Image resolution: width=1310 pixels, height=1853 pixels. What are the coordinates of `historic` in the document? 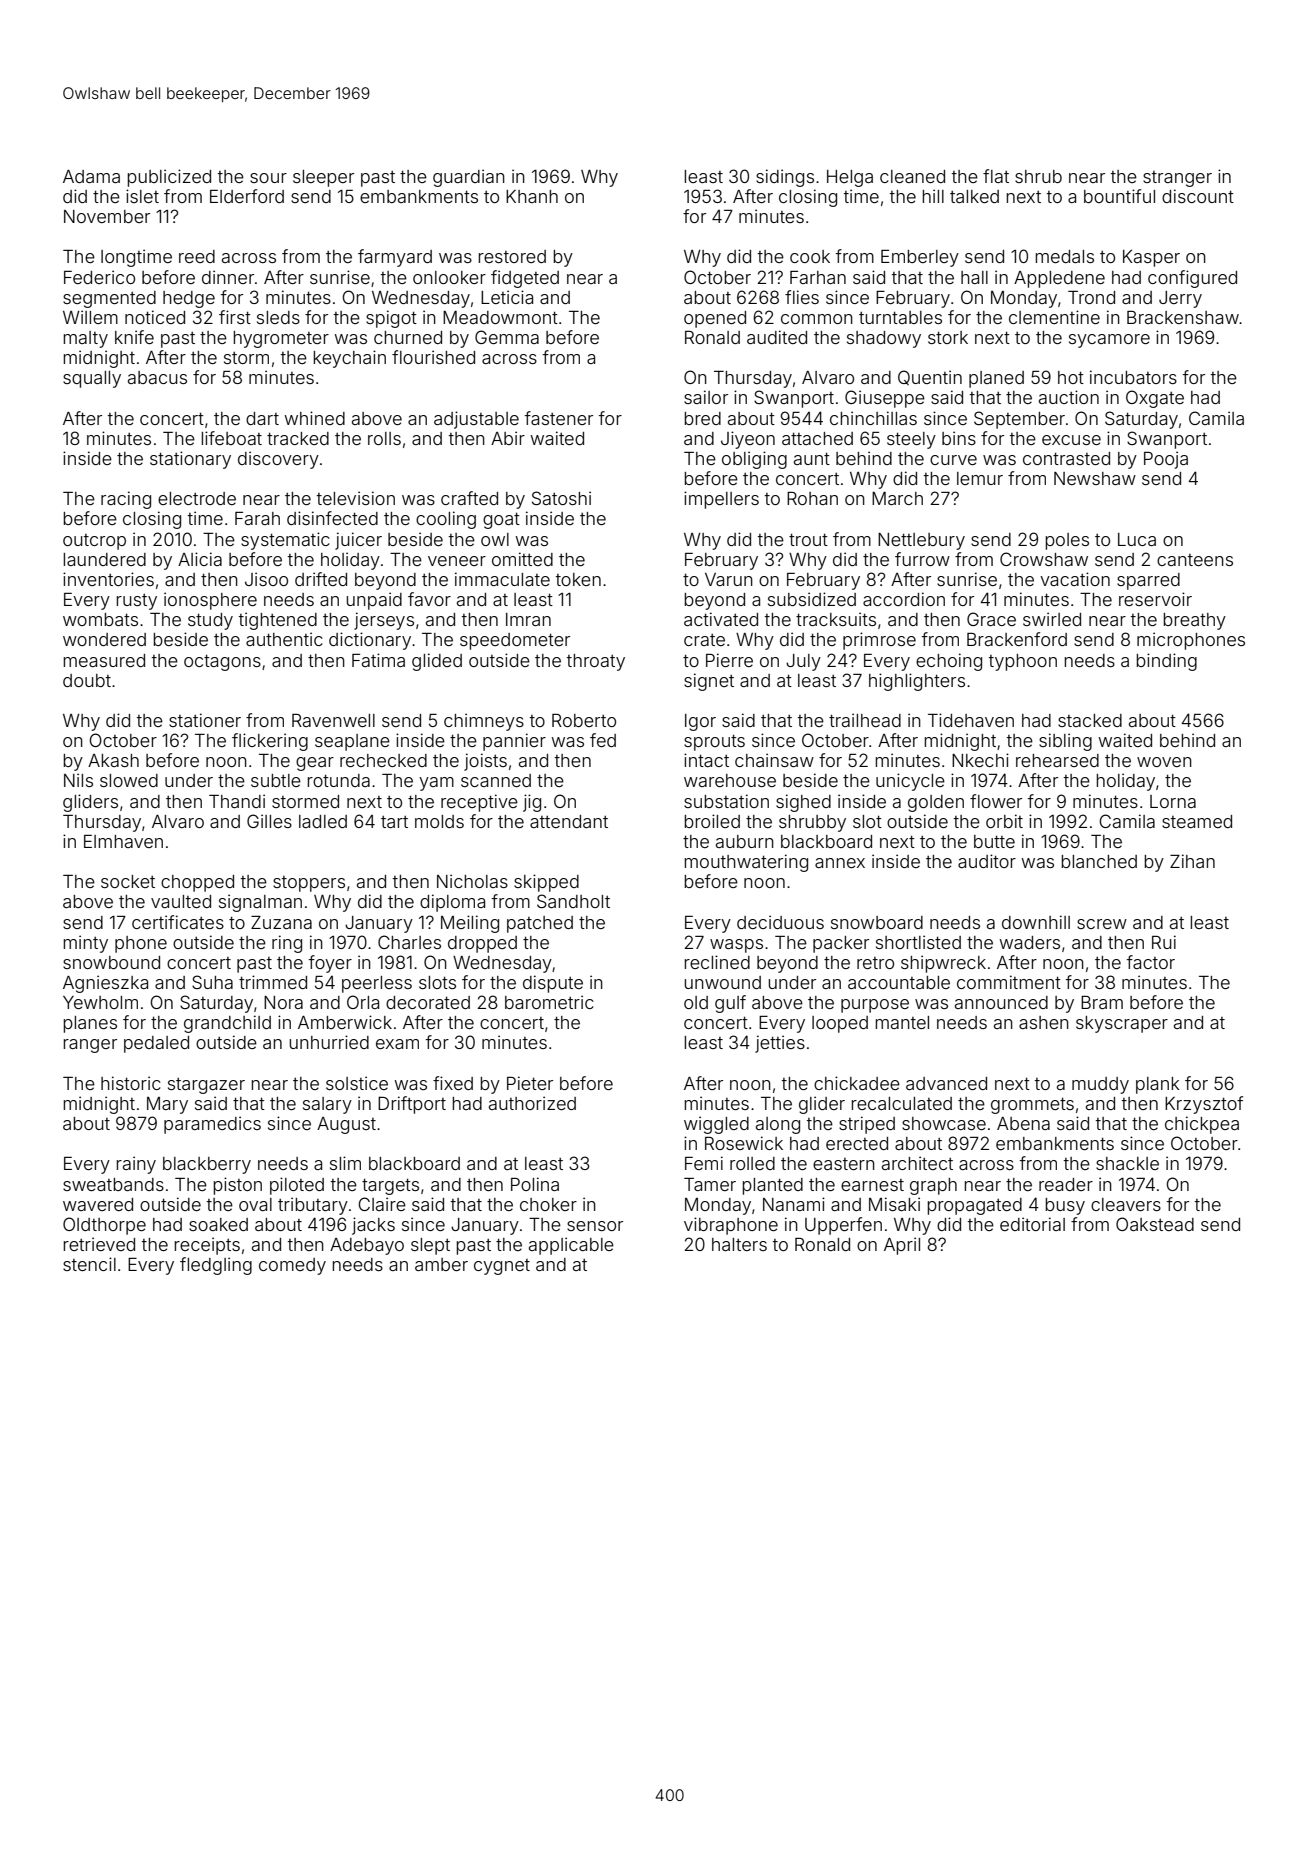 It's located at (131, 1083).
